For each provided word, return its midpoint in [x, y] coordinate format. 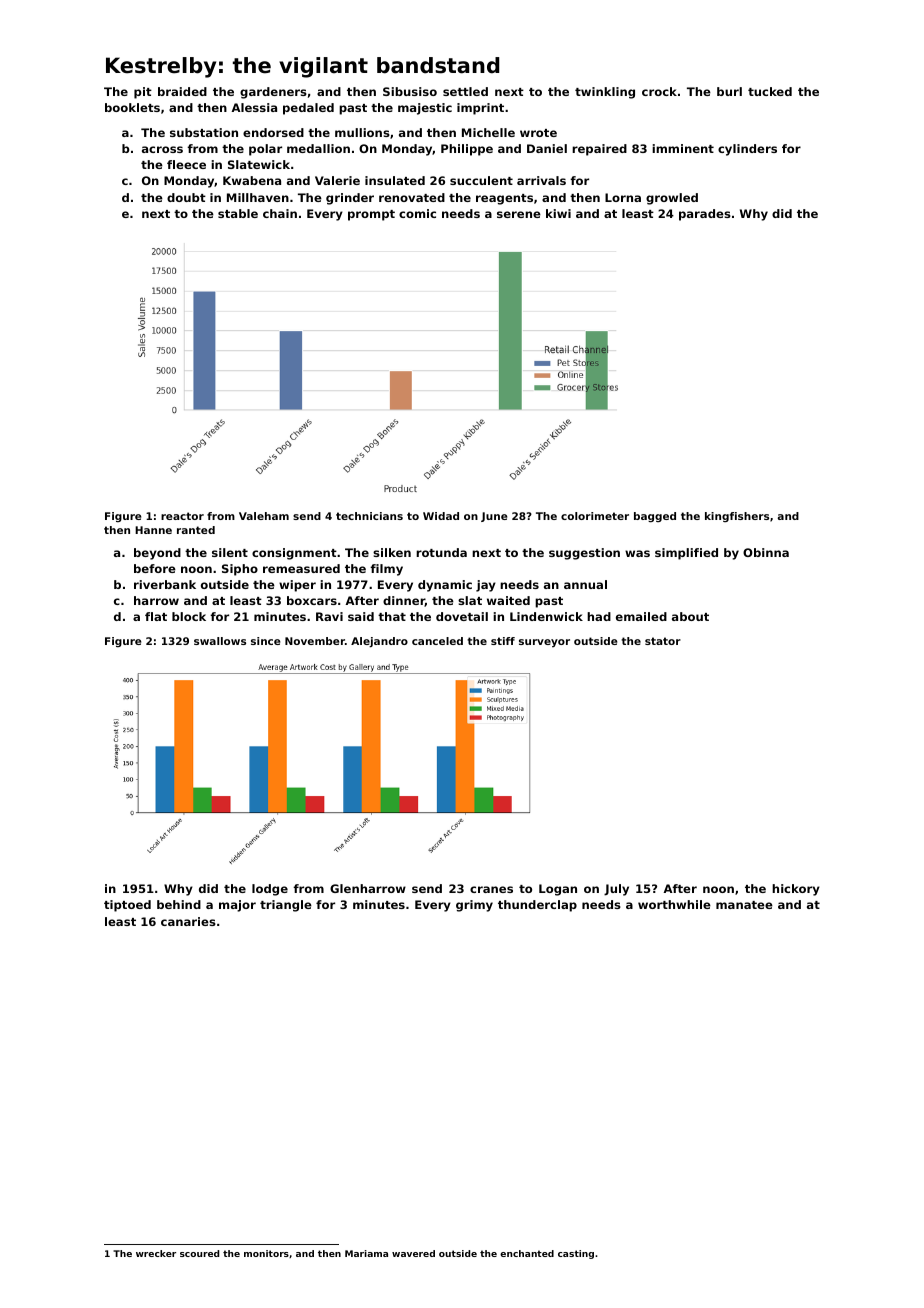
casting [576, 1254]
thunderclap [537, 906]
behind [179, 904]
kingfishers [737, 517]
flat [156, 616]
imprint [480, 109]
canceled [437, 641]
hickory [796, 890]
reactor [182, 516]
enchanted [527, 1253]
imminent [683, 148]
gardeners [273, 93]
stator [663, 641]
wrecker [156, 1253]
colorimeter [595, 516]
